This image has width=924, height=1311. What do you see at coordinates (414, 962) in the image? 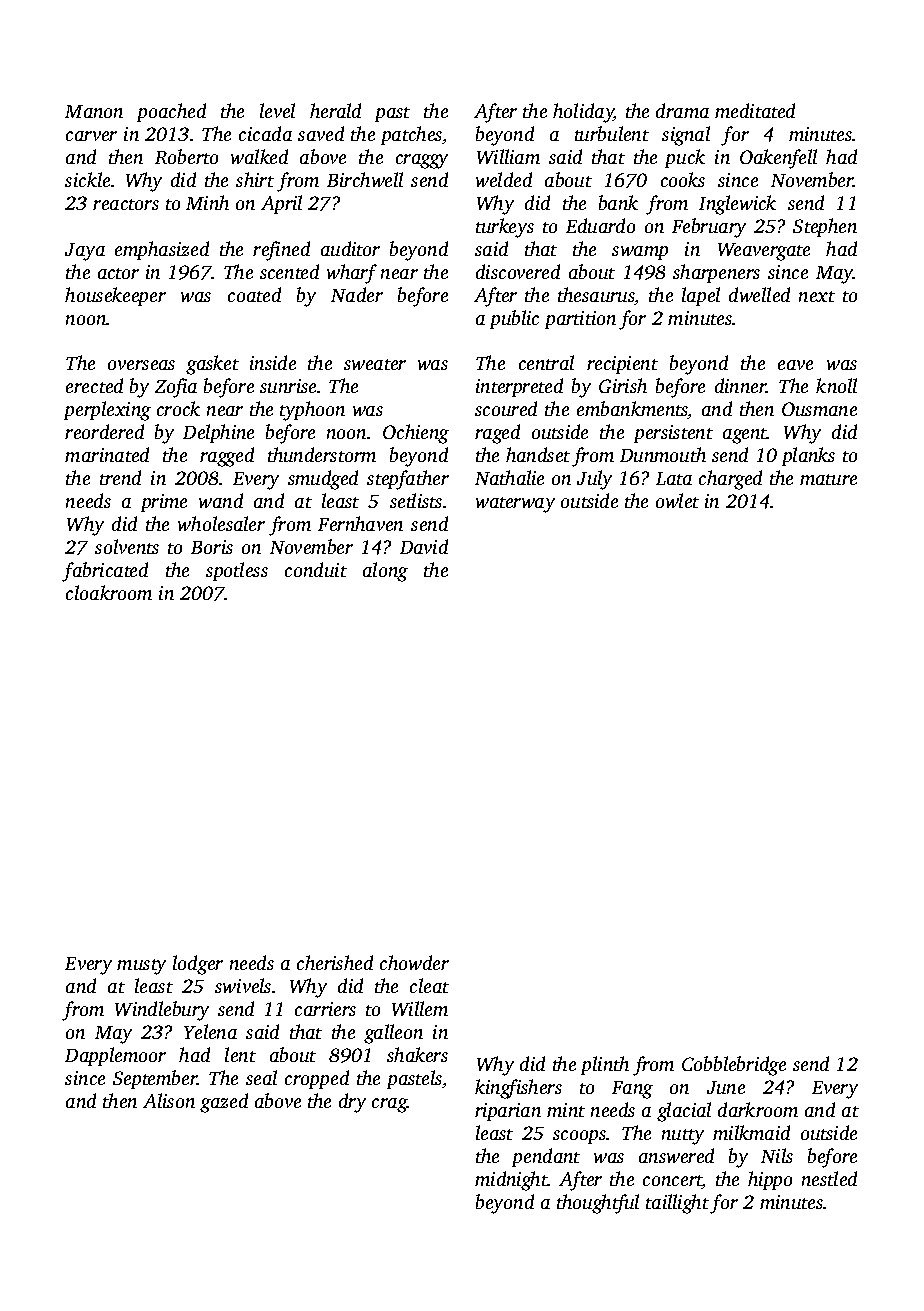
I see `chowder` at bounding box center [414, 962].
